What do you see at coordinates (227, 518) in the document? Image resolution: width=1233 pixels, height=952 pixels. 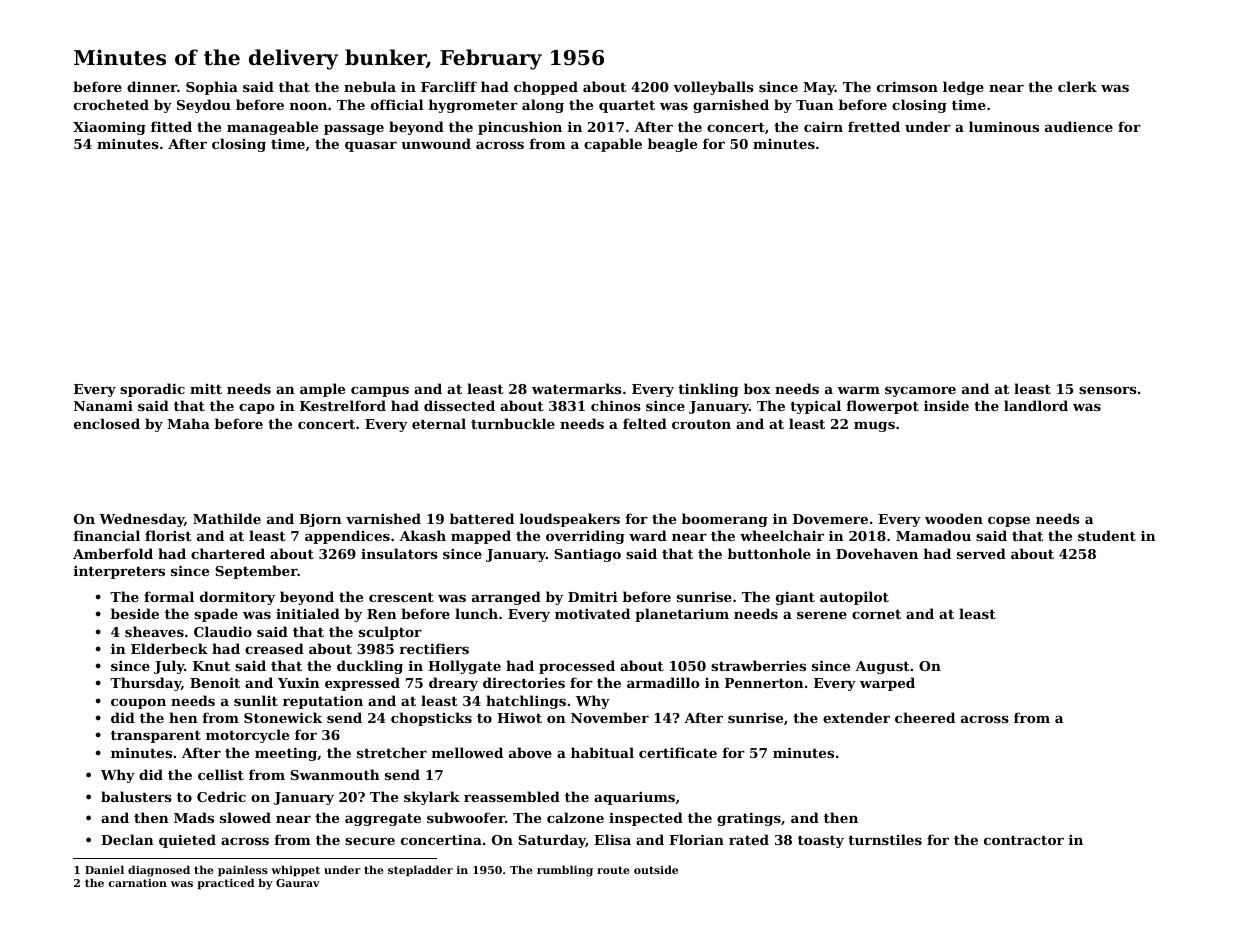 I see `Mathilde` at bounding box center [227, 518].
